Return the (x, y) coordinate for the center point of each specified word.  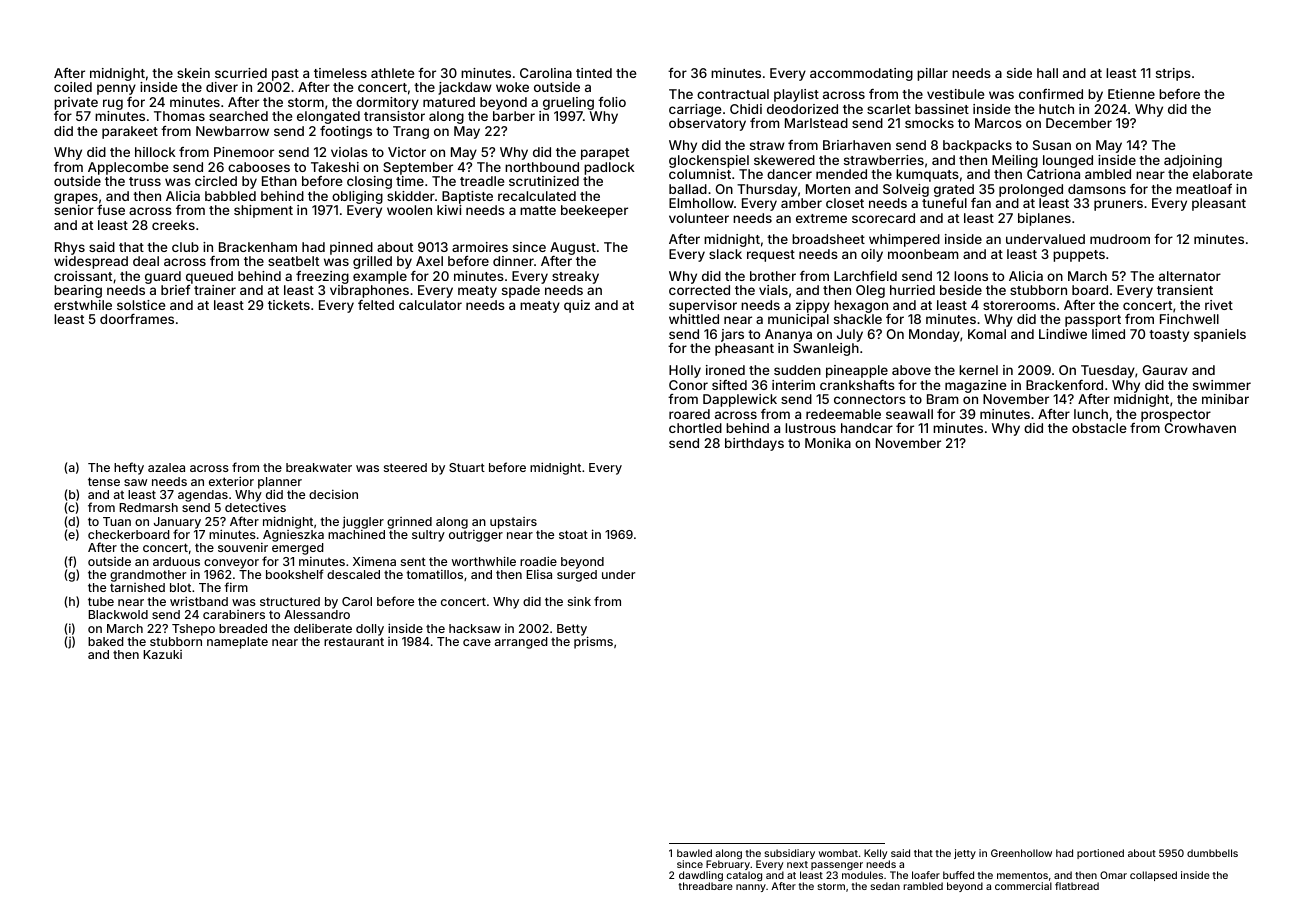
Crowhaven (1200, 428)
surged (577, 576)
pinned (351, 248)
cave (477, 642)
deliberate (323, 628)
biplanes (1044, 219)
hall (1047, 73)
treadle (482, 181)
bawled (694, 853)
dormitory (387, 103)
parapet (605, 154)
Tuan (117, 521)
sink (579, 601)
